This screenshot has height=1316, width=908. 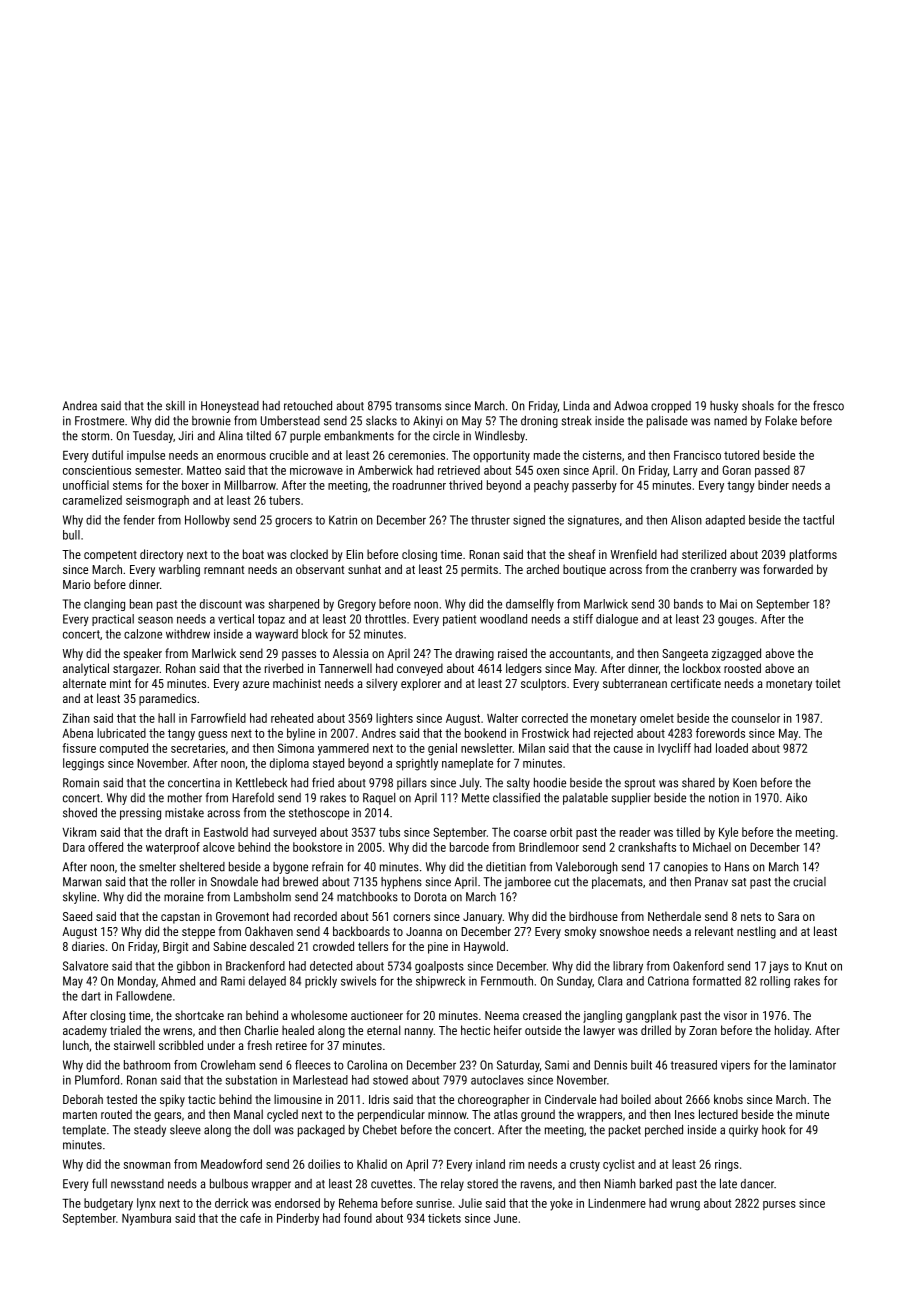 I want to click on platforms, so click(x=813, y=555).
